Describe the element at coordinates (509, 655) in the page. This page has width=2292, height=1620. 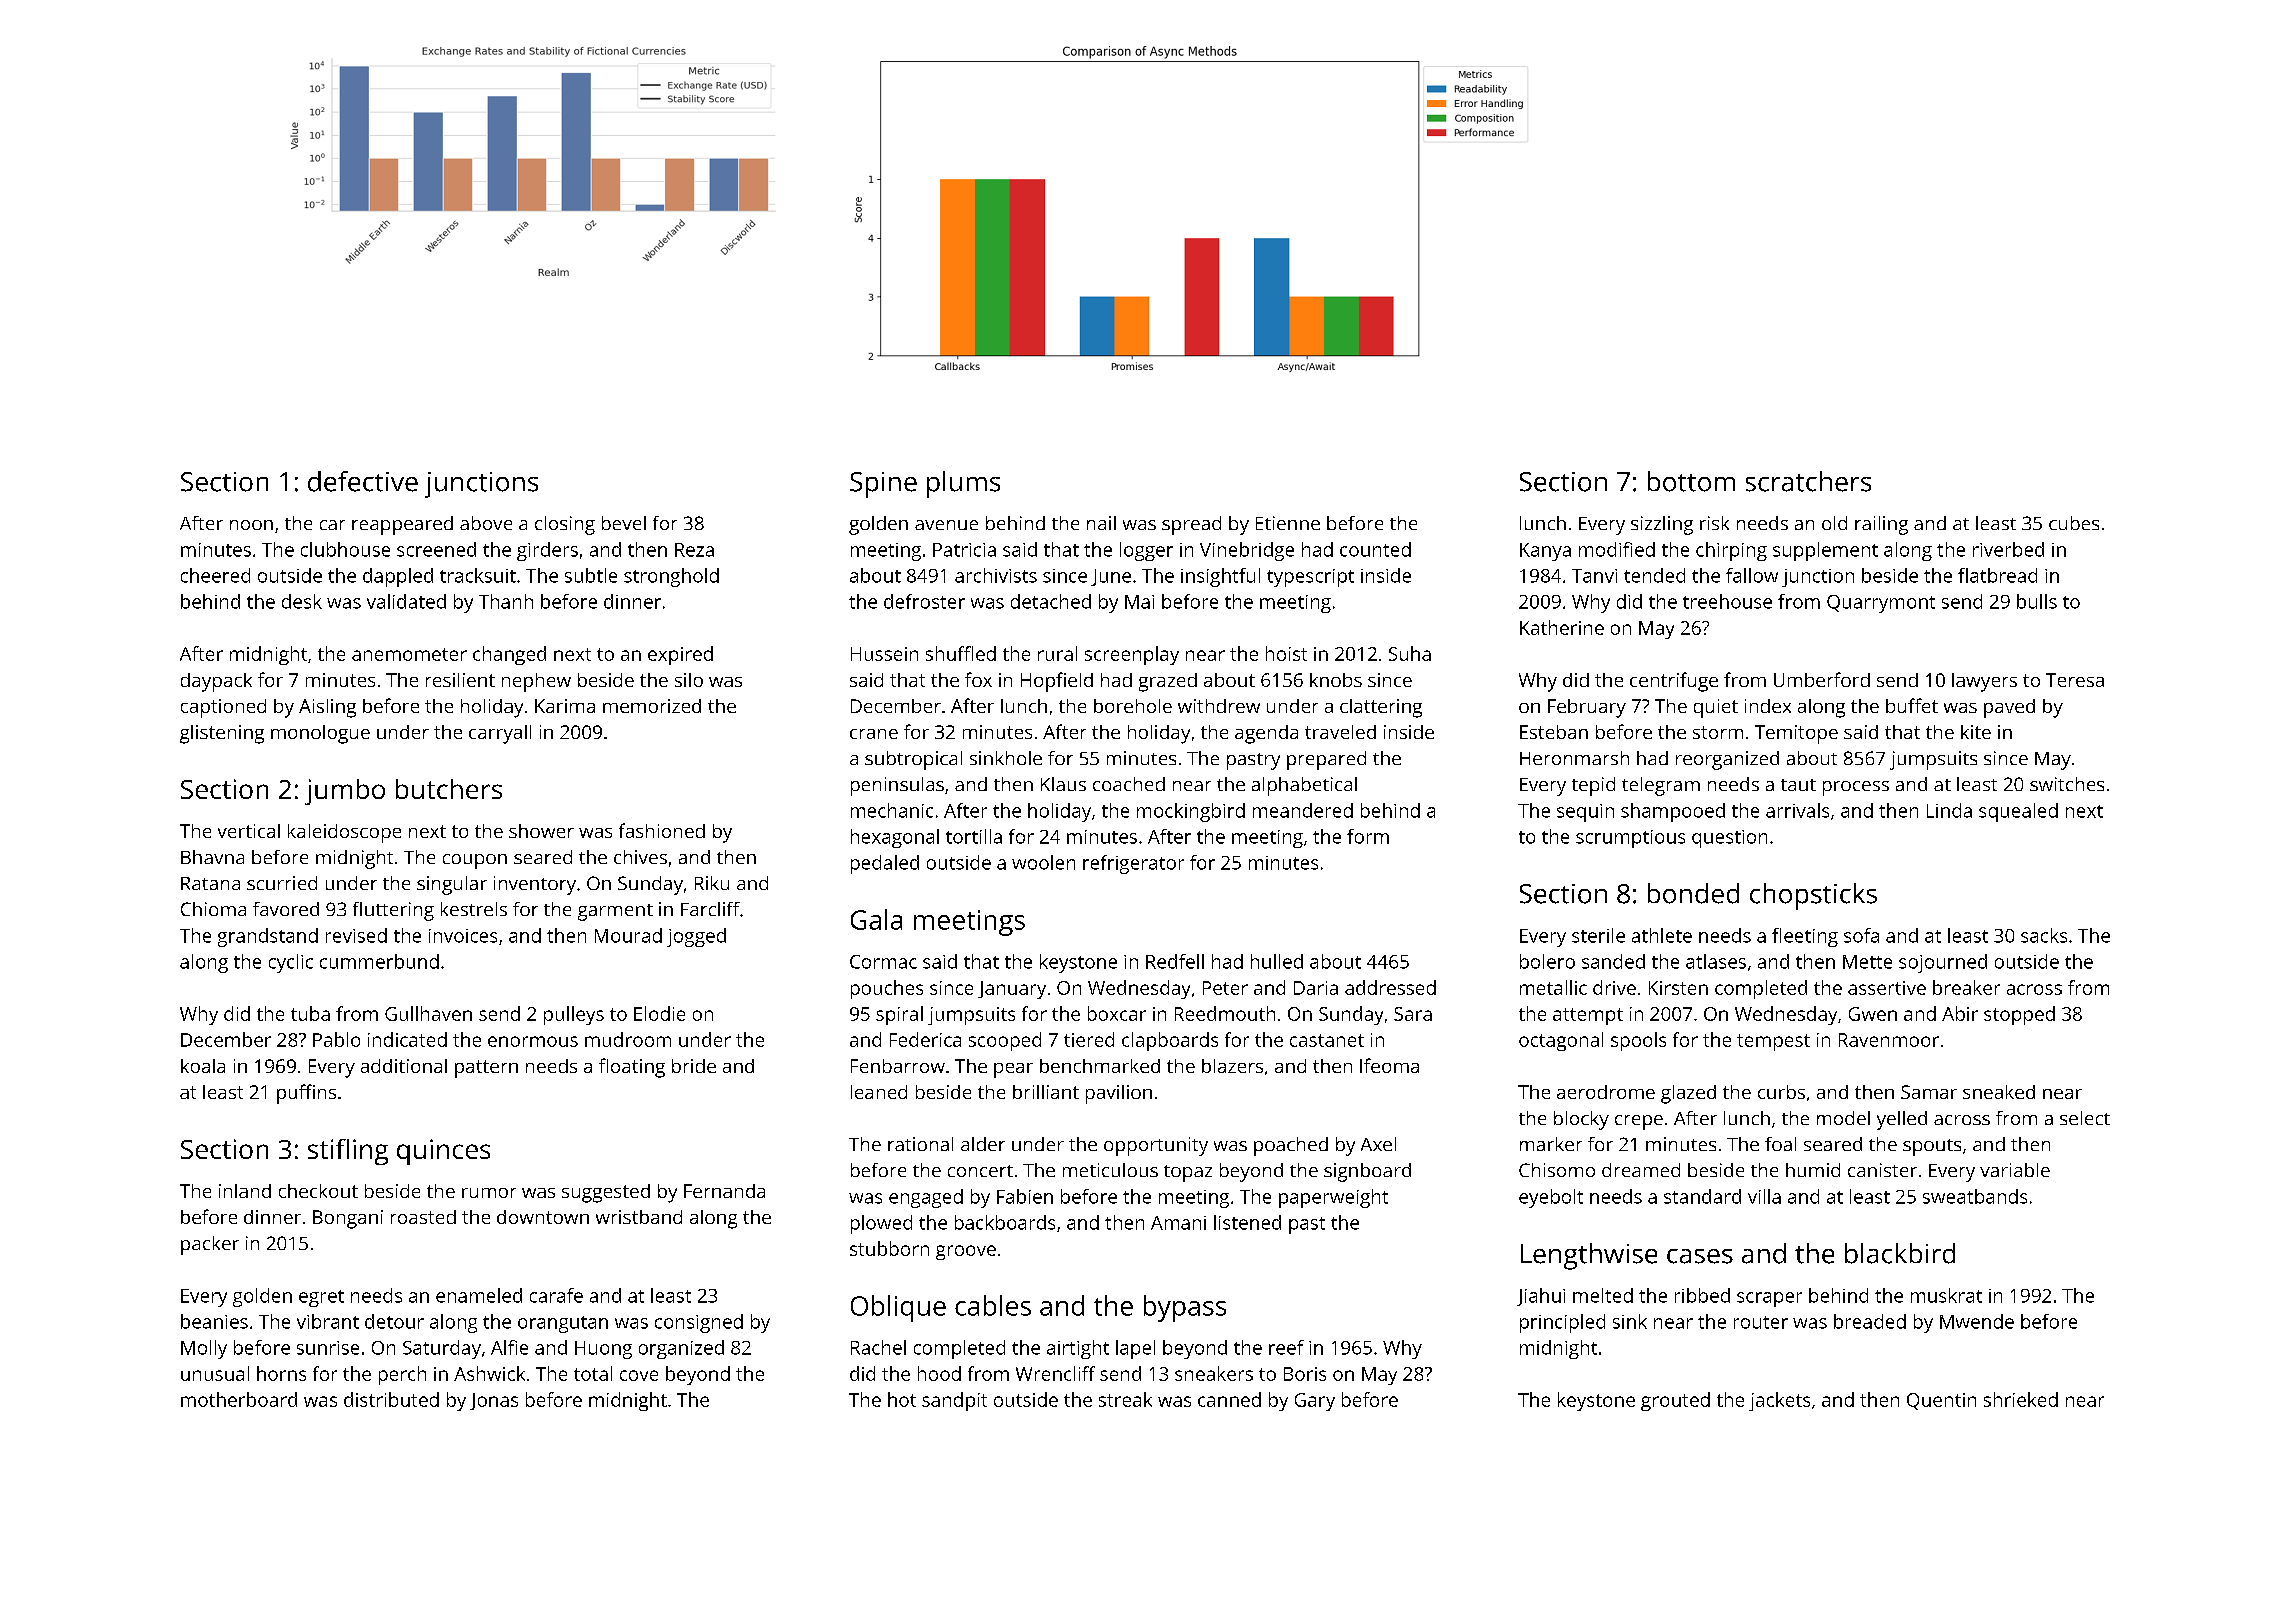
I see `changed` at that location.
